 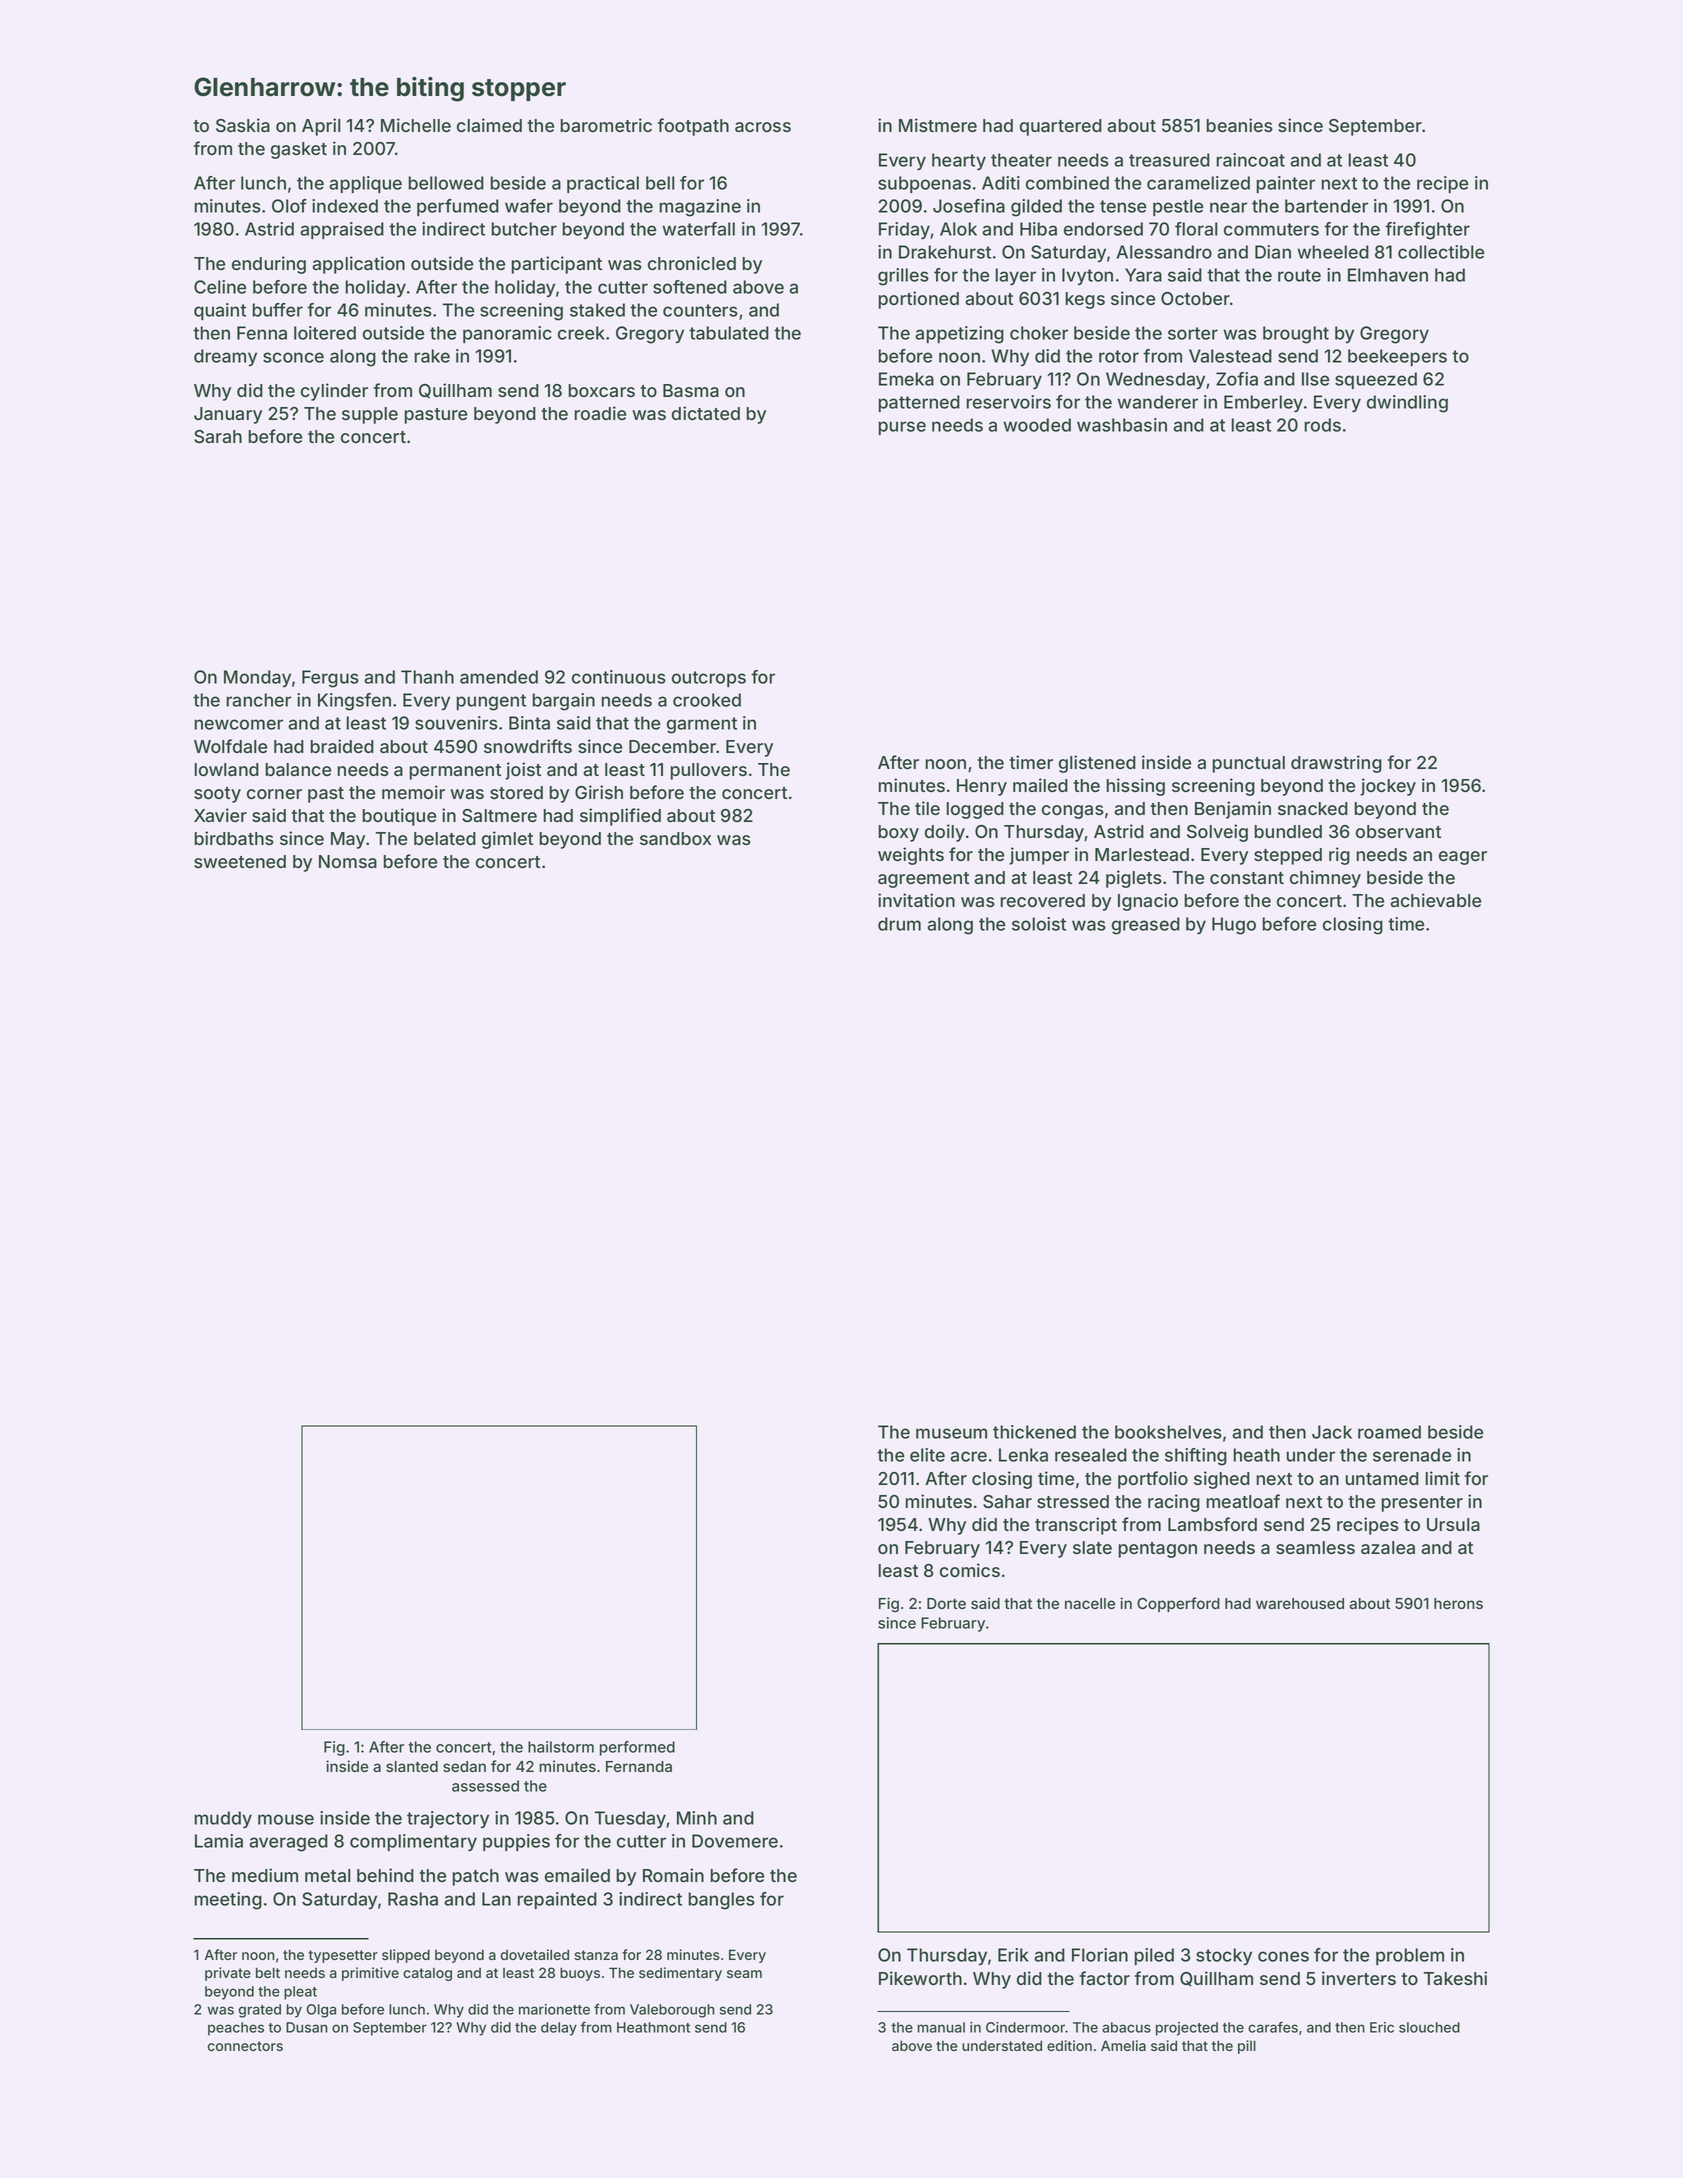 I want to click on across, so click(x=763, y=127).
